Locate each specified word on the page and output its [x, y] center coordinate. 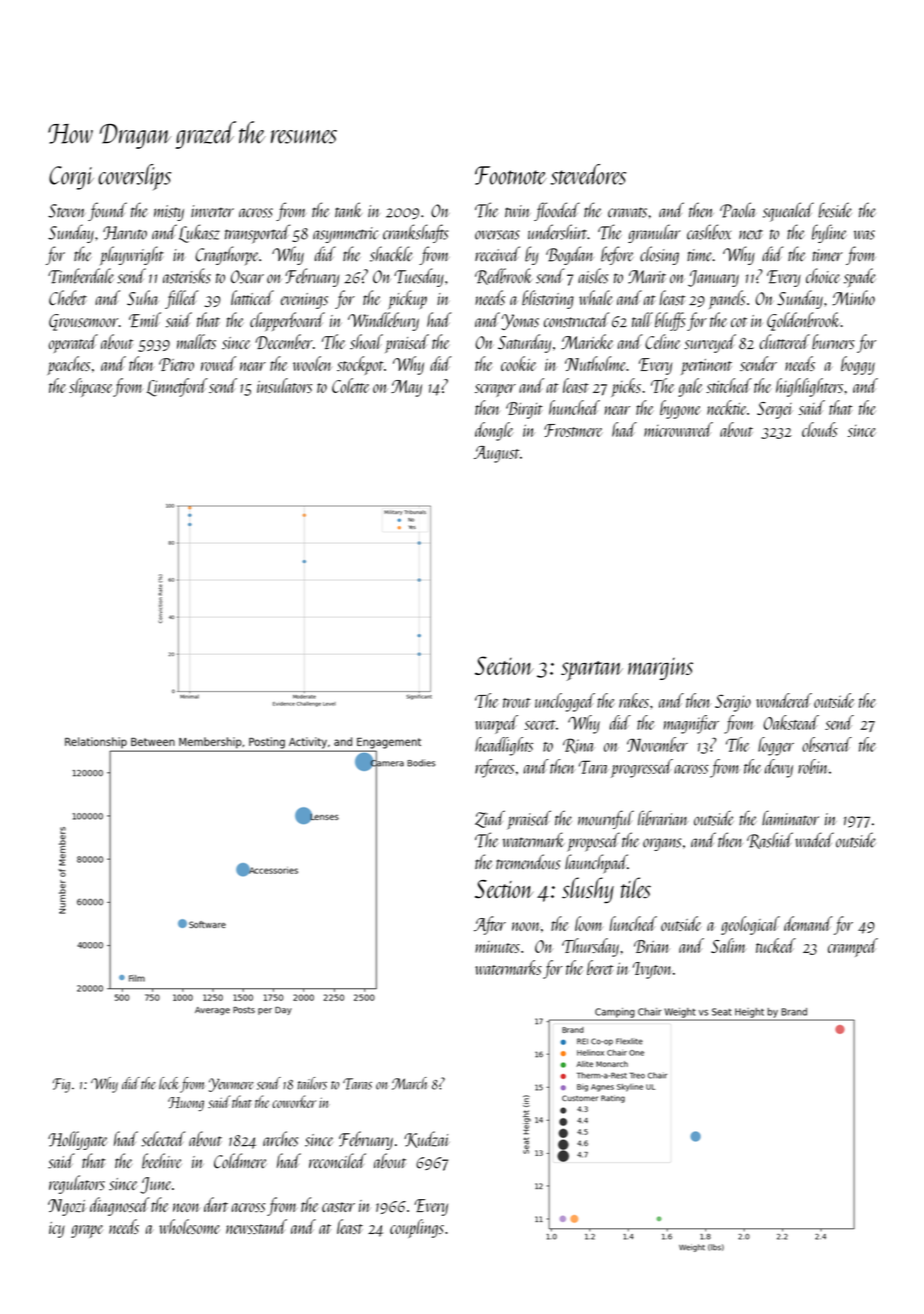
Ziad [490, 819]
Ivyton [652, 970]
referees [495, 768]
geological [750, 925]
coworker [294, 1101]
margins [660, 669]
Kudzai [427, 1139]
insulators [284, 385]
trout [517, 703]
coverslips [134, 177]
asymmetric [346, 235]
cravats [627, 212]
